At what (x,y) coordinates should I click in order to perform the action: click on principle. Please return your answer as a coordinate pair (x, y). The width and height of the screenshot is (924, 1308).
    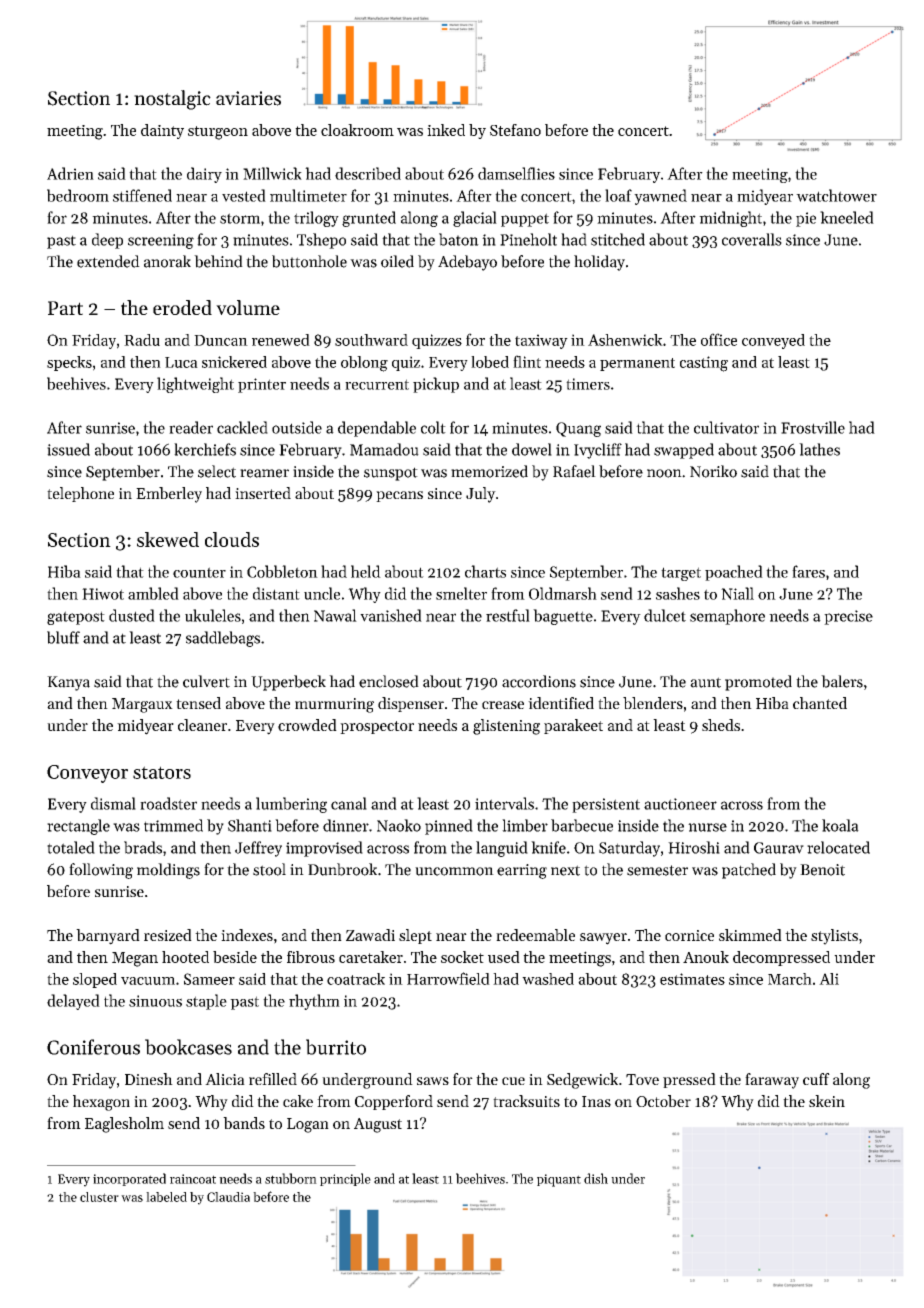
    Looking at the image, I should click on (345, 1179).
